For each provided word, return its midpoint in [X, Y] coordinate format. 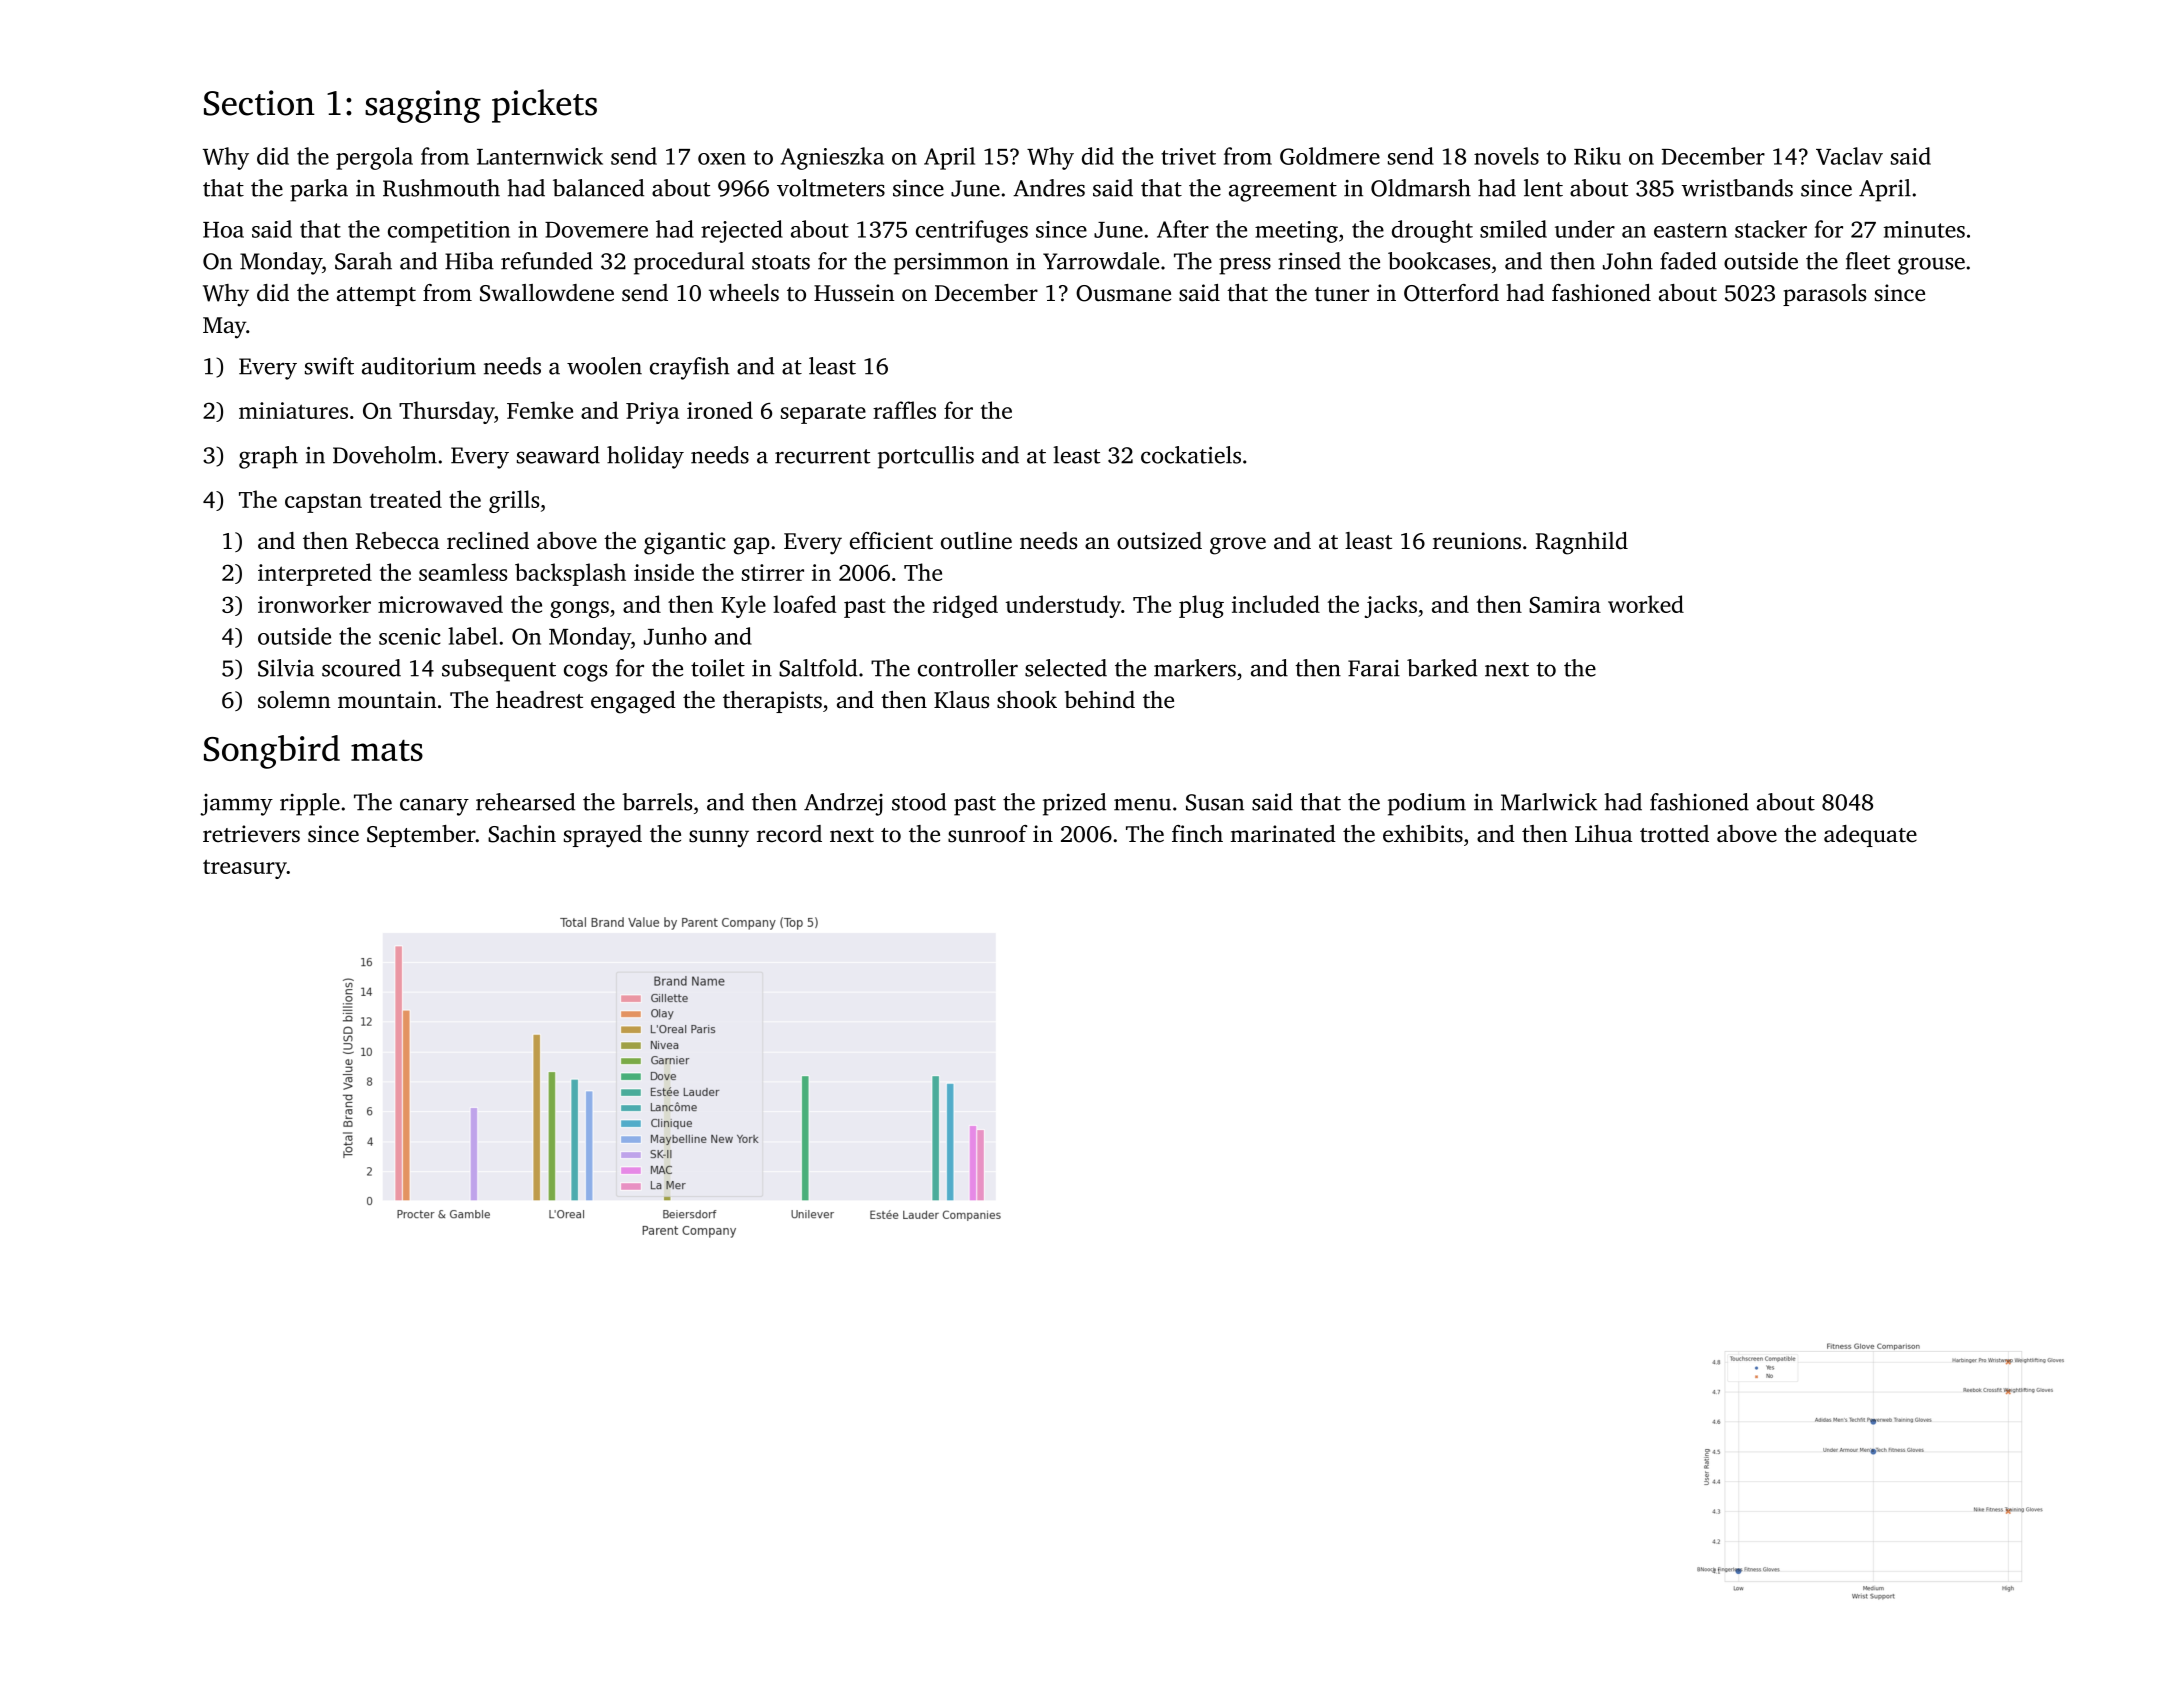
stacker [1771, 229]
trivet [1188, 156]
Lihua [1603, 834]
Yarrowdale [1101, 261]
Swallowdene [547, 293]
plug [1201, 606]
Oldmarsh [1421, 188]
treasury [245, 869]
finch [1197, 834]
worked [1646, 604]
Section [259, 103]
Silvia [286, 668]
